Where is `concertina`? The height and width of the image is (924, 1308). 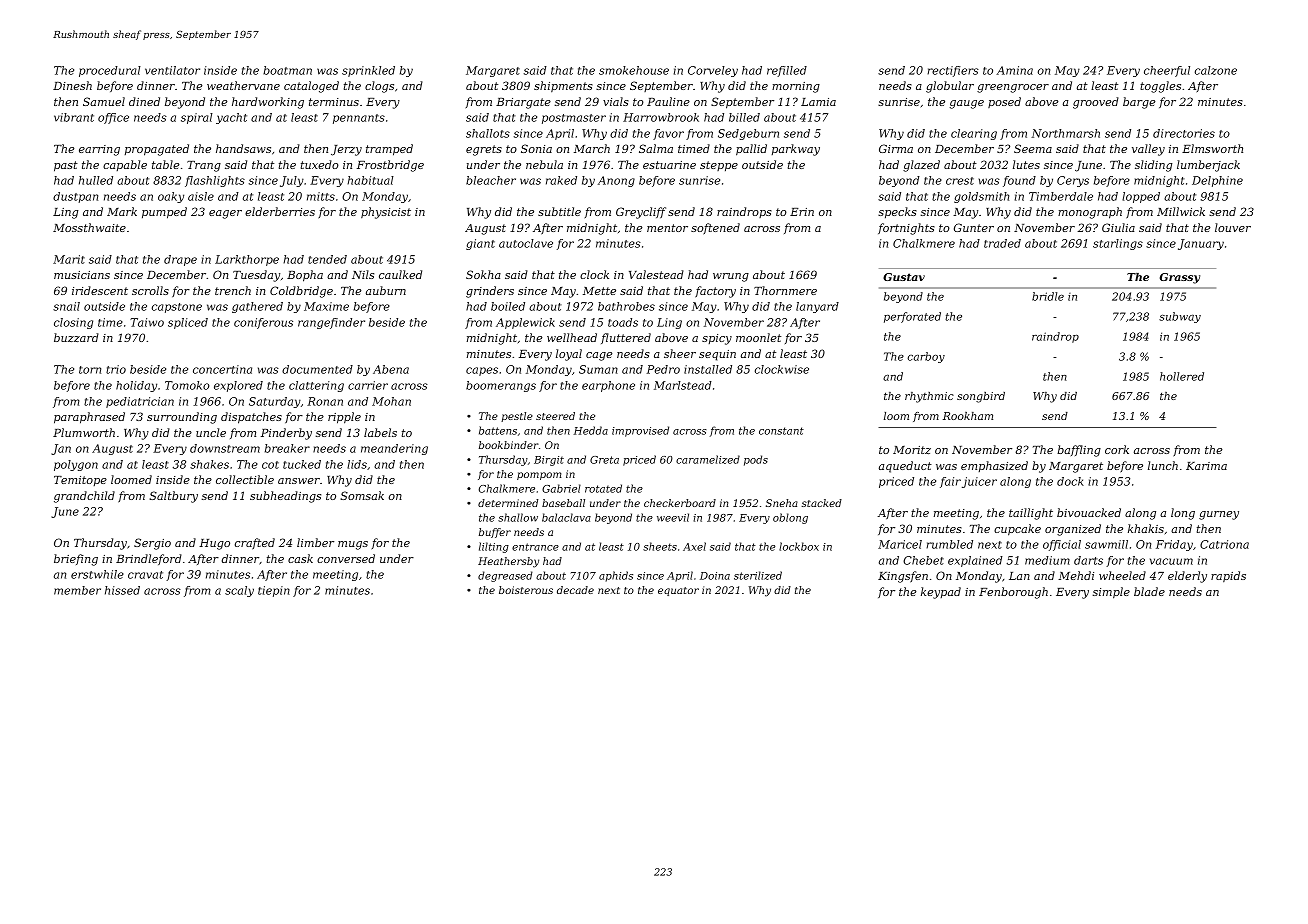
concertina is located at coordinates (222, 369).
